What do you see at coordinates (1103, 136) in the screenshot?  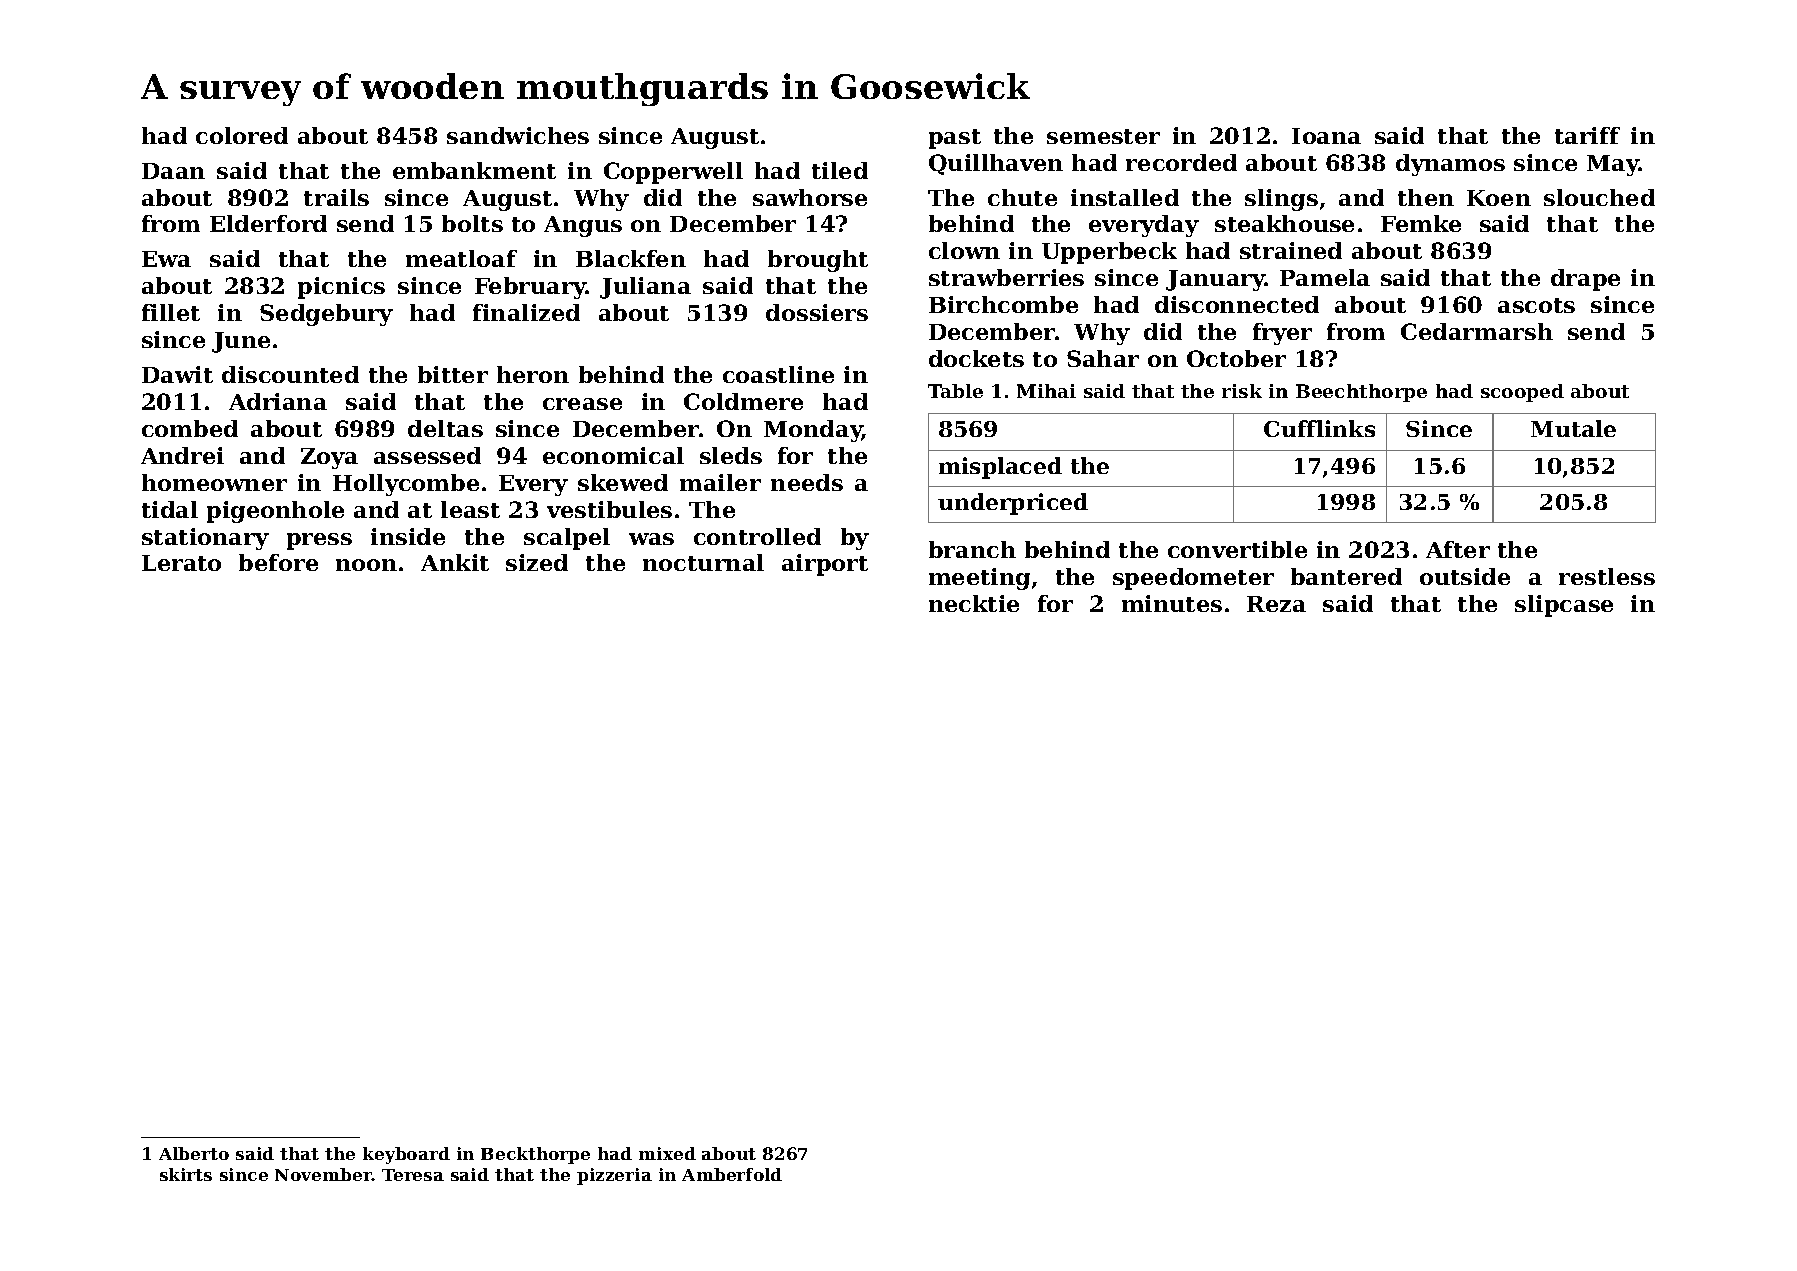 I see `semester` at bounding box center [1103, 136].
